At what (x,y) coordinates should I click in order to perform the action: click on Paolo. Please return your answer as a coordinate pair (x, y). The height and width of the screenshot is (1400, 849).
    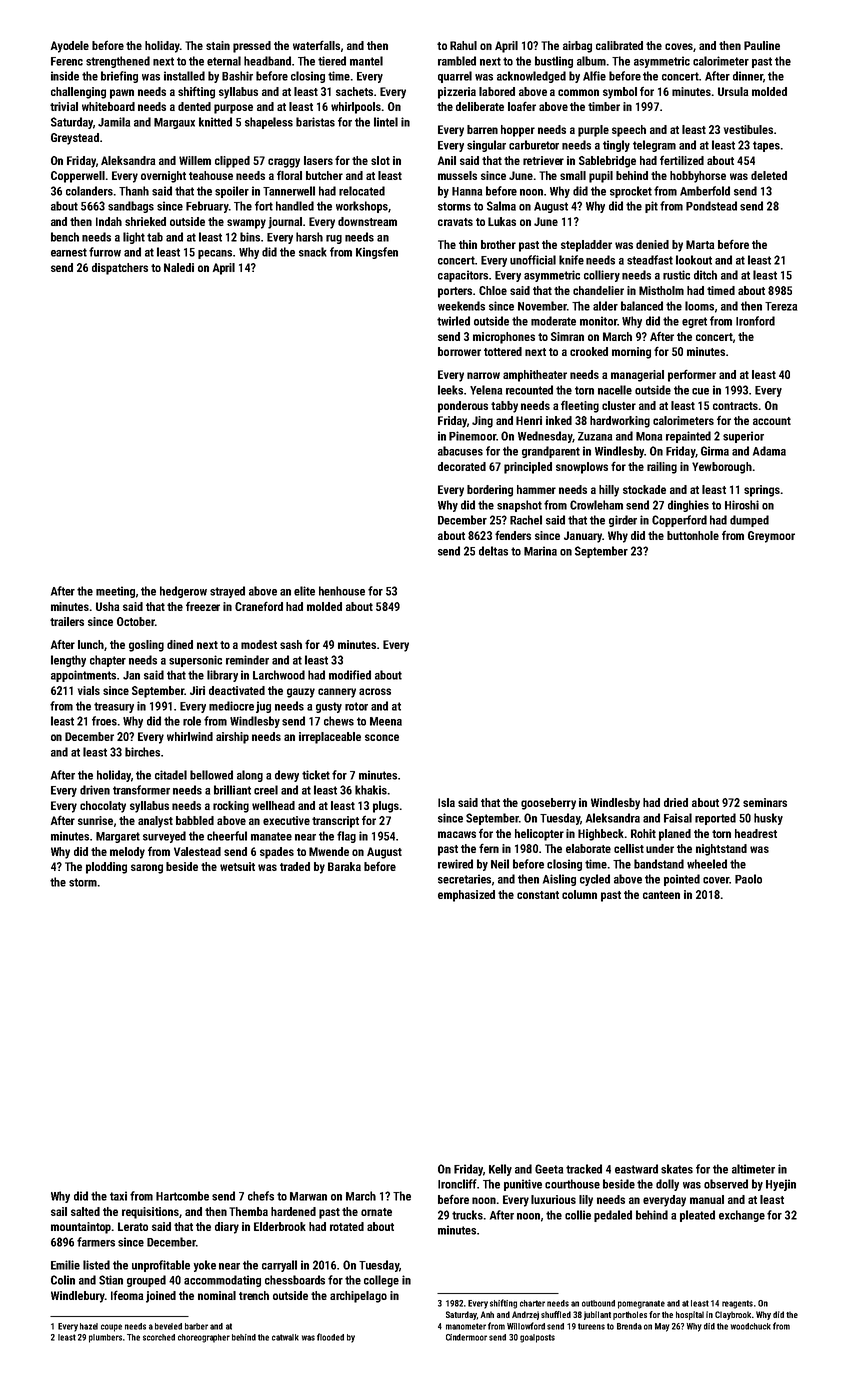
    Looking at the image, I should click on (748, 879).
